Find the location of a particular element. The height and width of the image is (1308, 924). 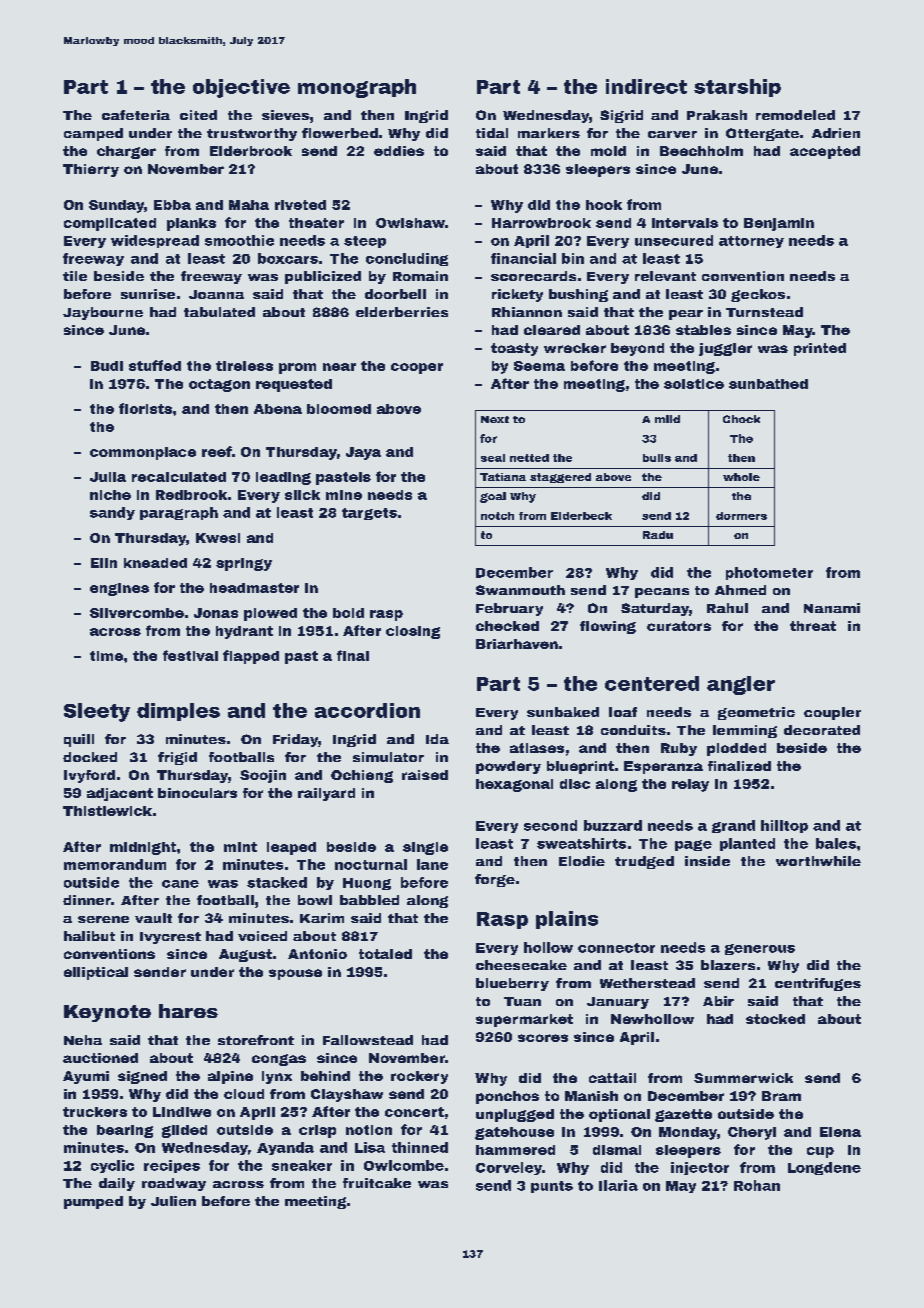

Rahul is located at coordinates (727, 608).
